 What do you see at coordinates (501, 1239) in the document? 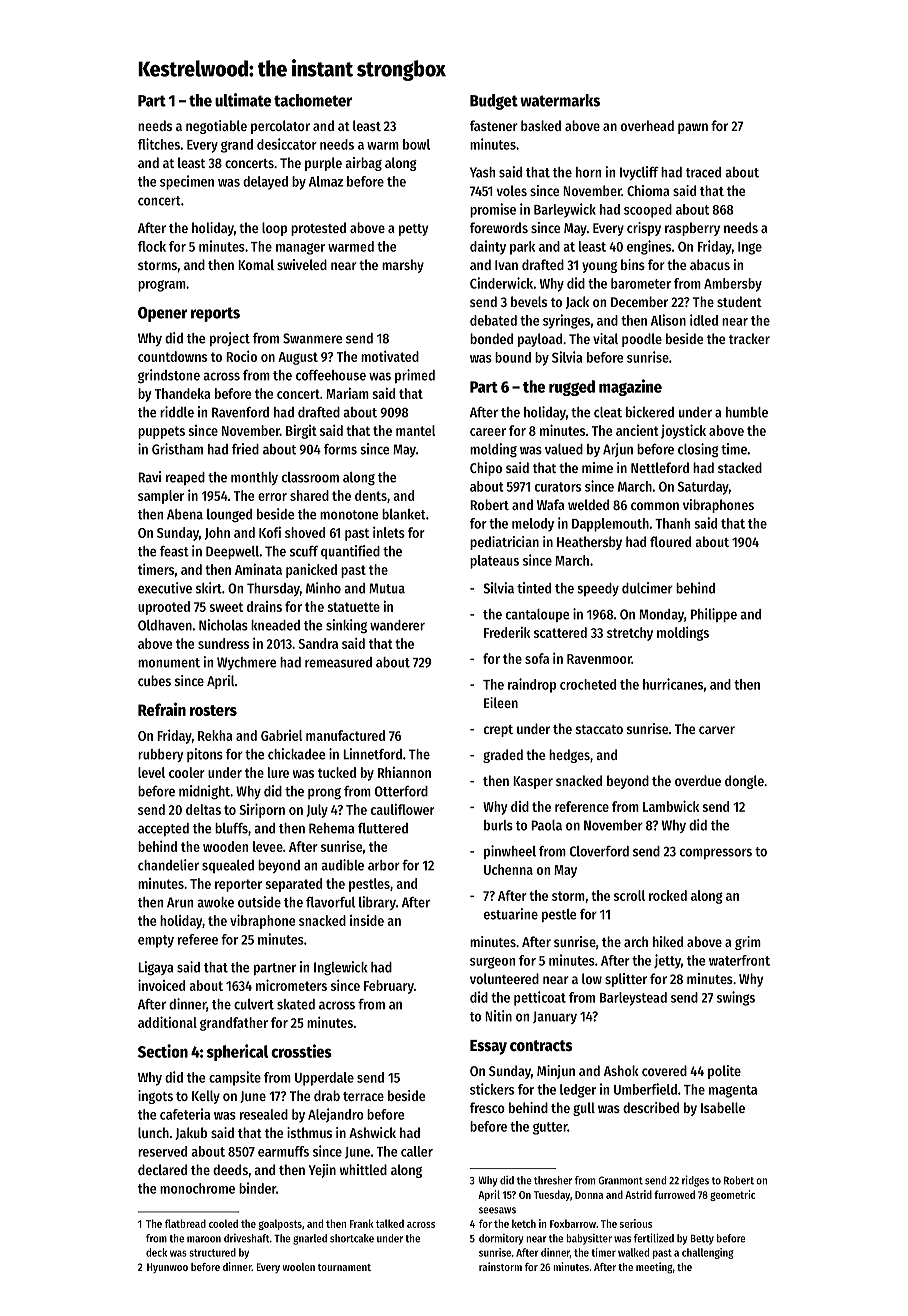
I see `dormitory` at bounding box center [501, 1239].
